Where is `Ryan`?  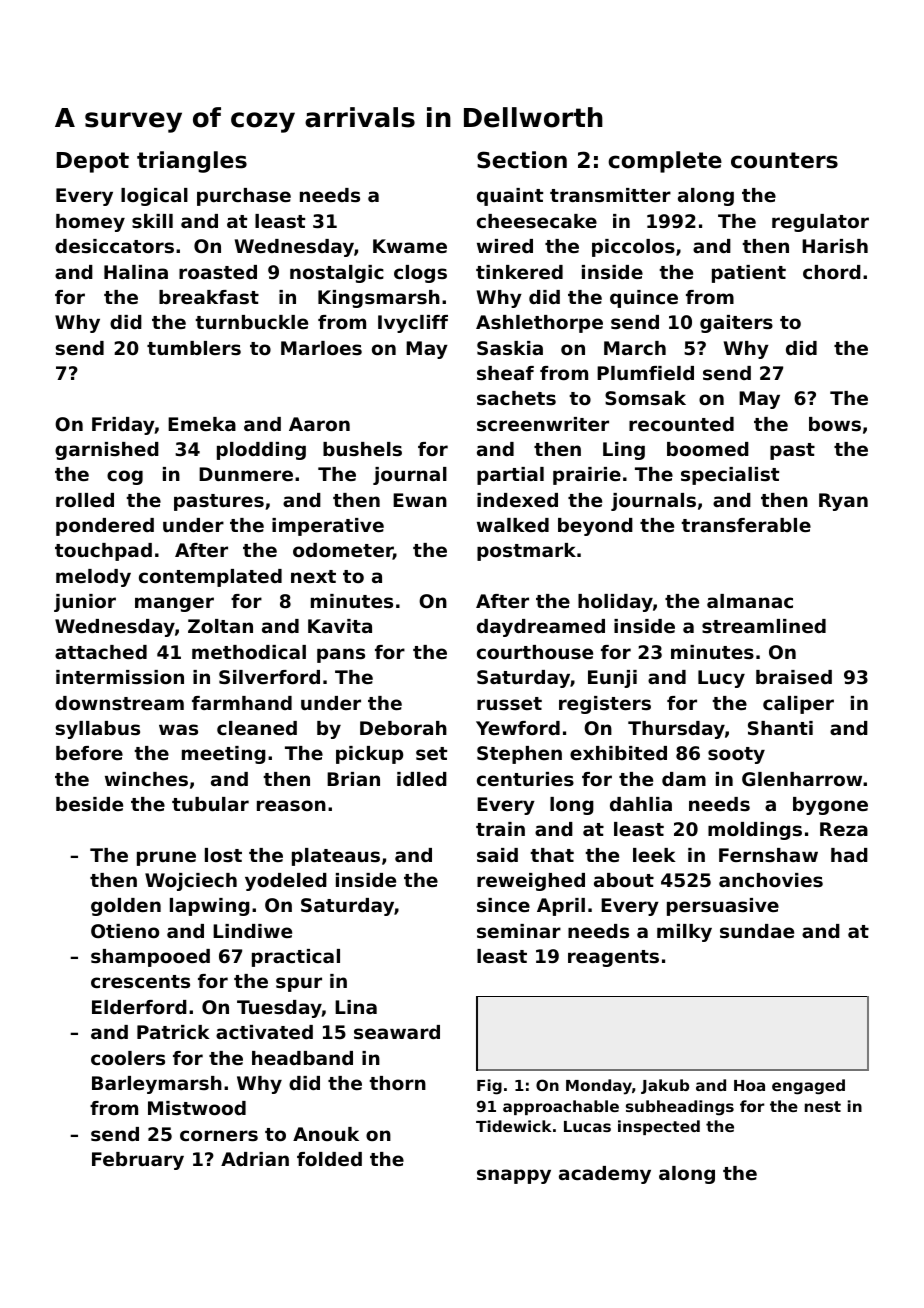
Ryan is located at coordinates (843, 502).
